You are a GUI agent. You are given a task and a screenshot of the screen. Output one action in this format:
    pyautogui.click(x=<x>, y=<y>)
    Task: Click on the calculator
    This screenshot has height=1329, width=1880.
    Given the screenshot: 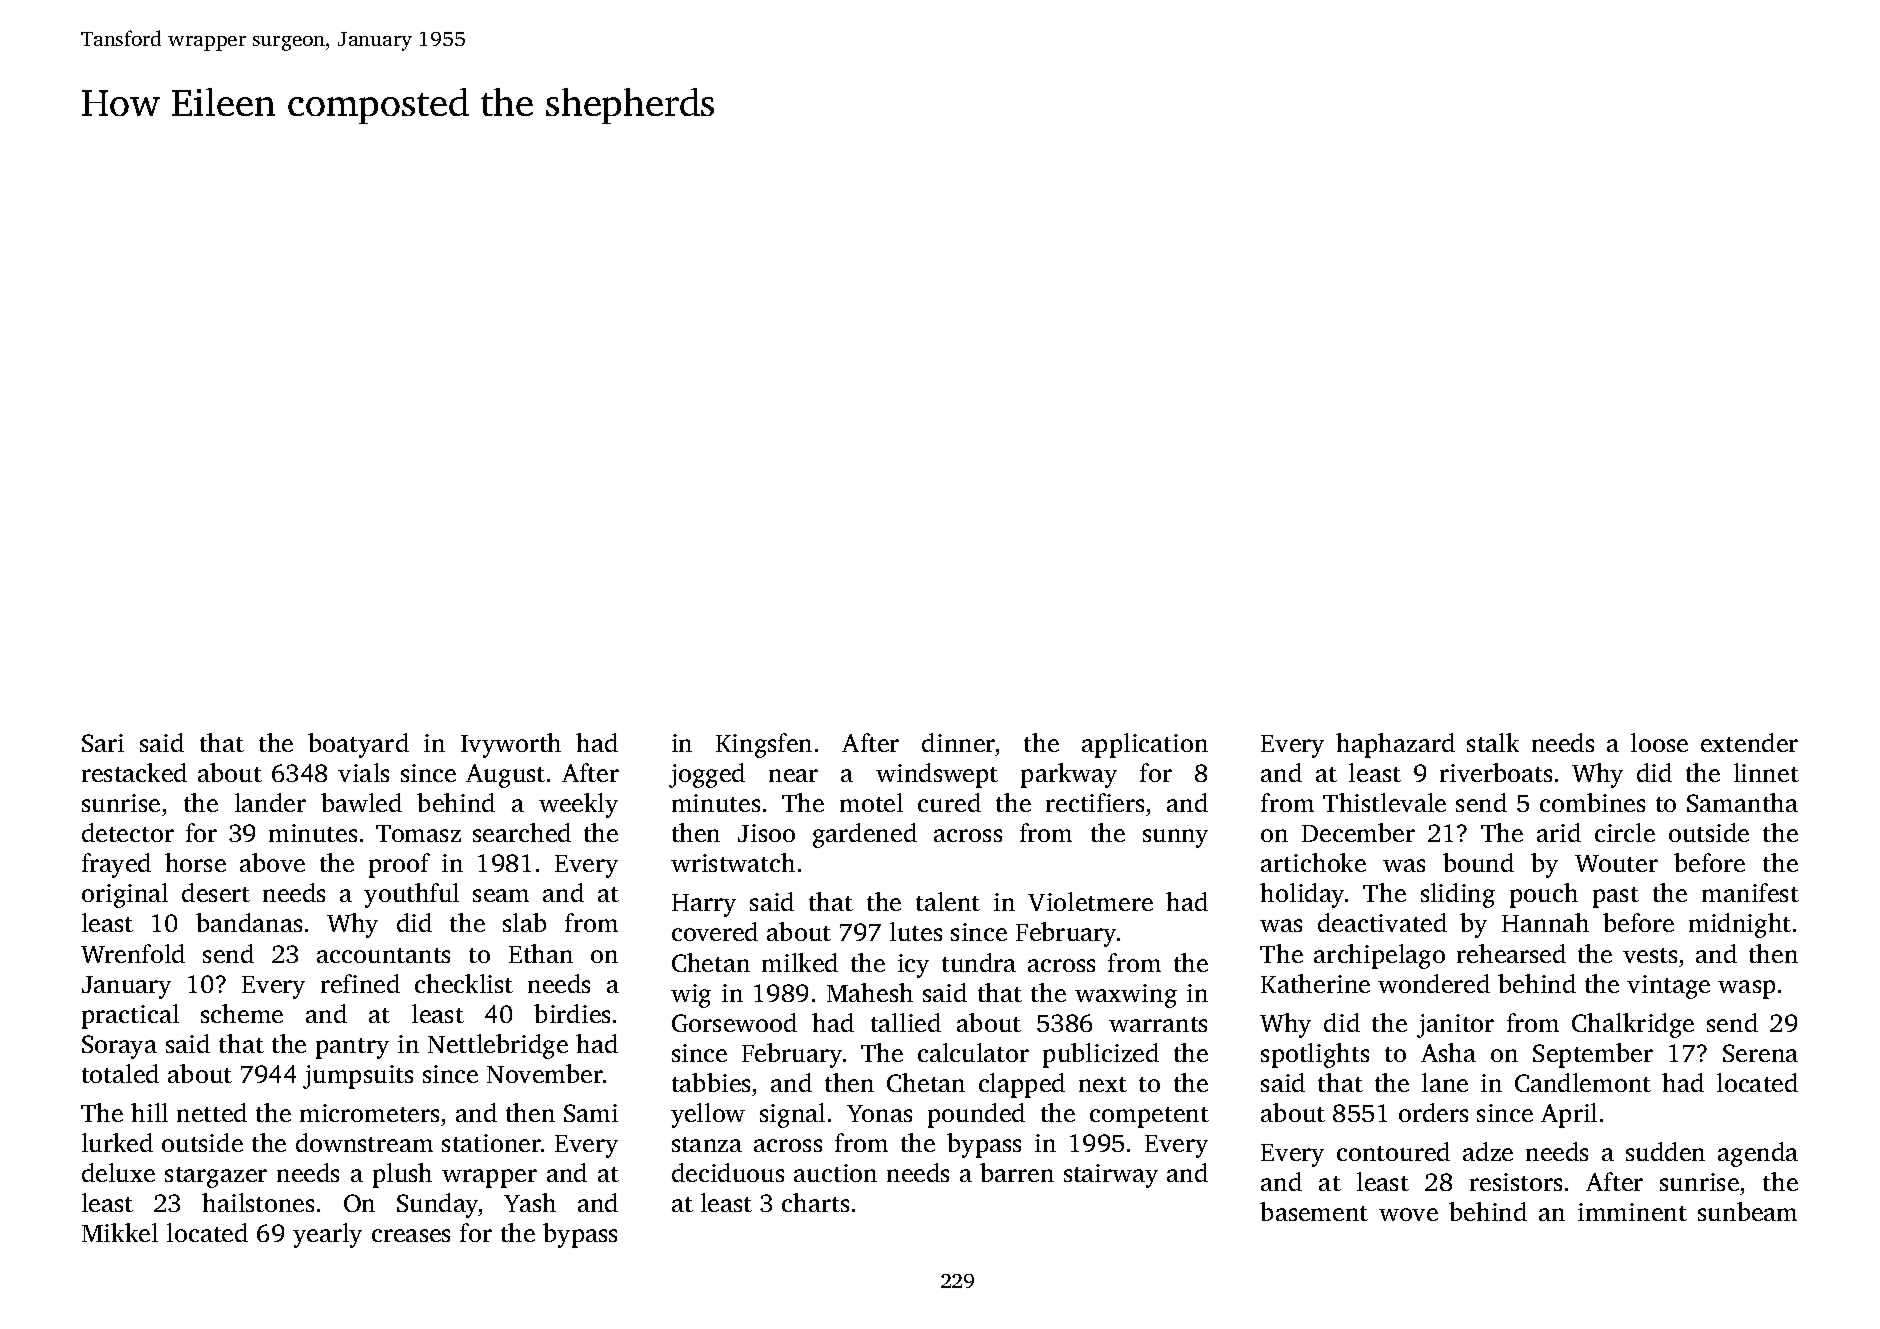 What is the action you would take?
    pyautogui.click(x=973, y=1052)
